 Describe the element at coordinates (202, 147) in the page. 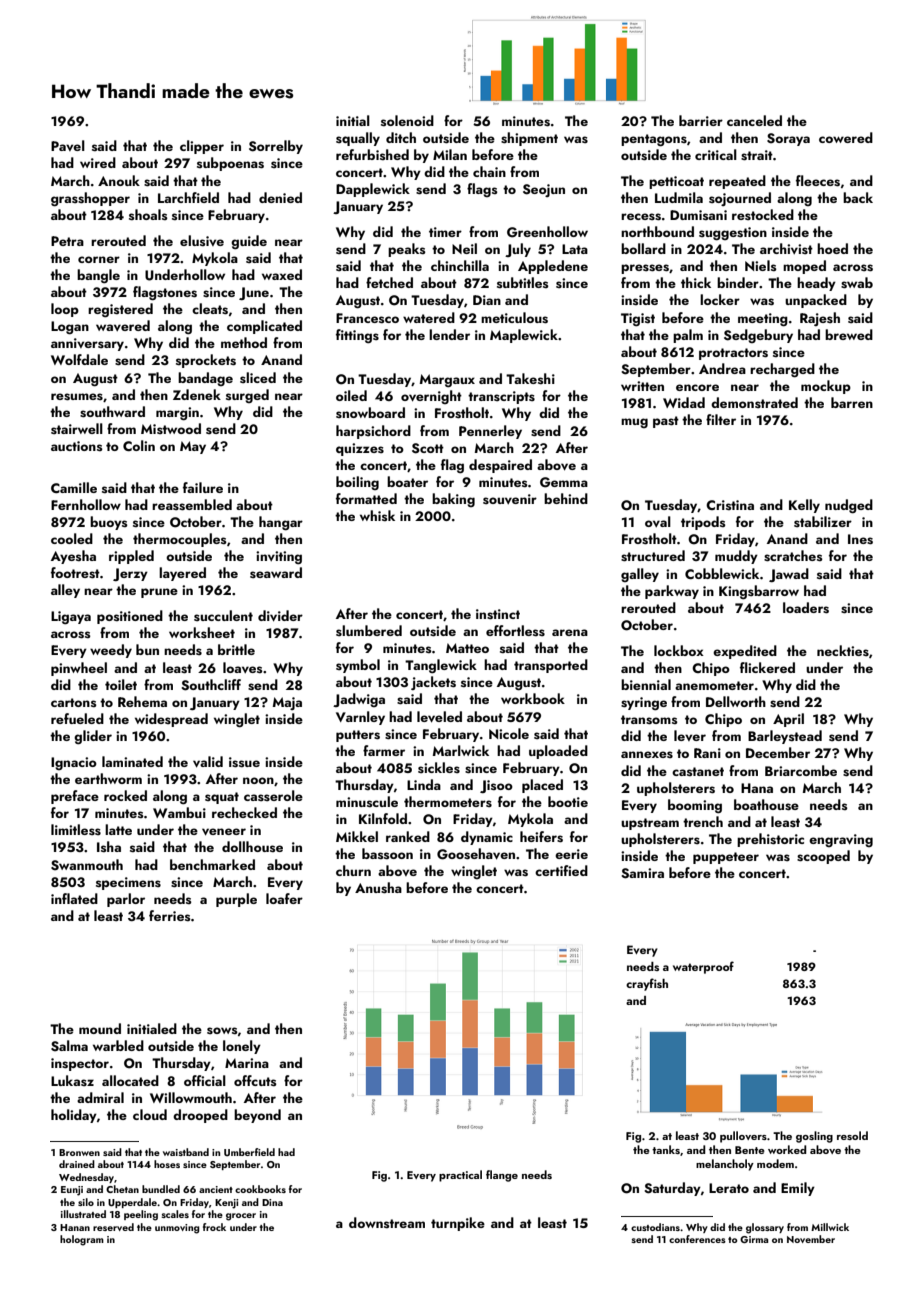

I see `clipper` at that location.
